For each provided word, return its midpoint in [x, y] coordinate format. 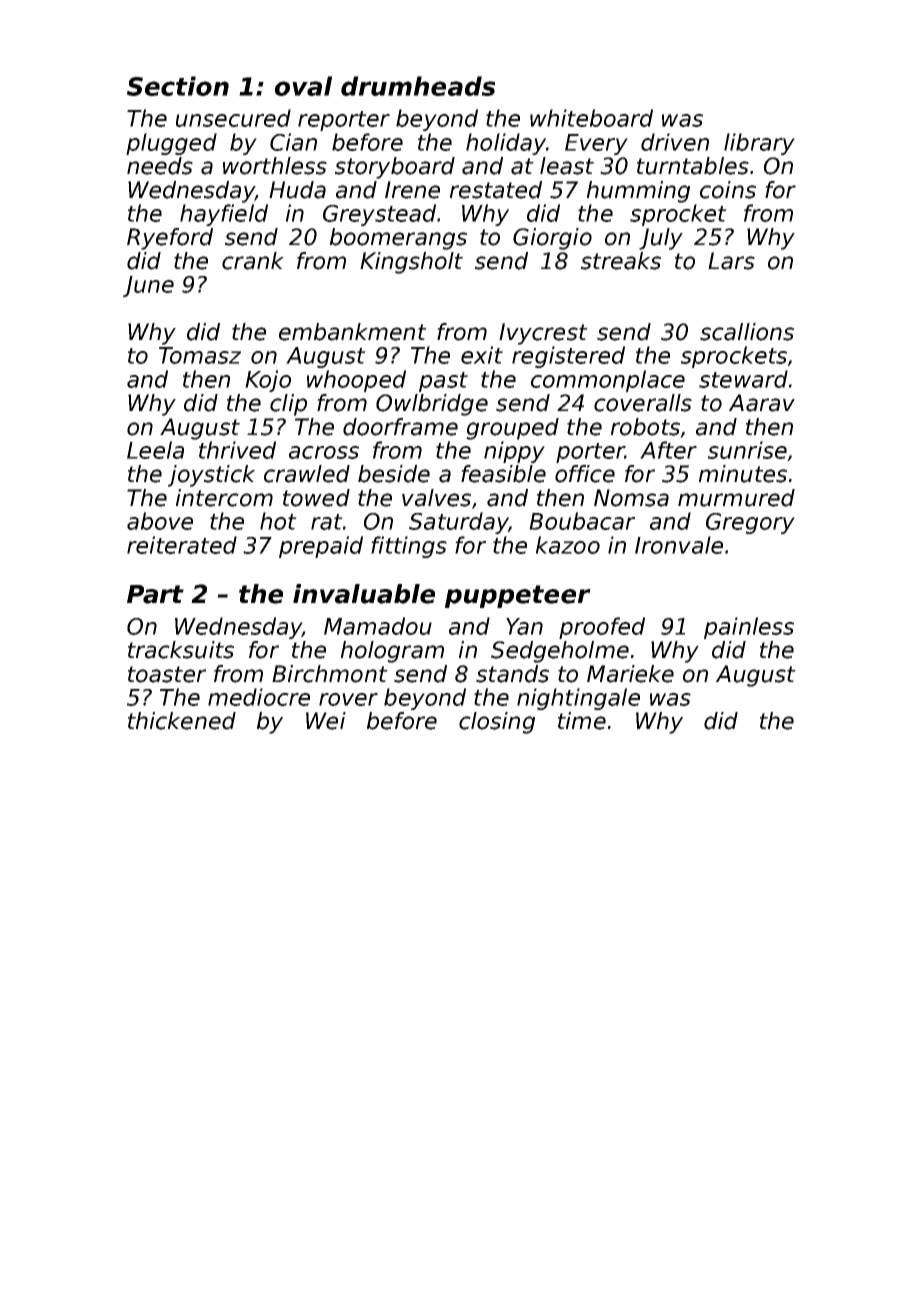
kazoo [568, 545]
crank [253, 261]
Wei [326, 721]
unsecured [233, 118]
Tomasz [200, 355]
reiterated [182, 545]
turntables [693, 166]
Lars [731, 261]
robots [645, 427]
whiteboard [591, 118]
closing [497, 723]
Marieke [630, 674]
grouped [512, 429]
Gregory [750, 523]
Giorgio [552, 239]
